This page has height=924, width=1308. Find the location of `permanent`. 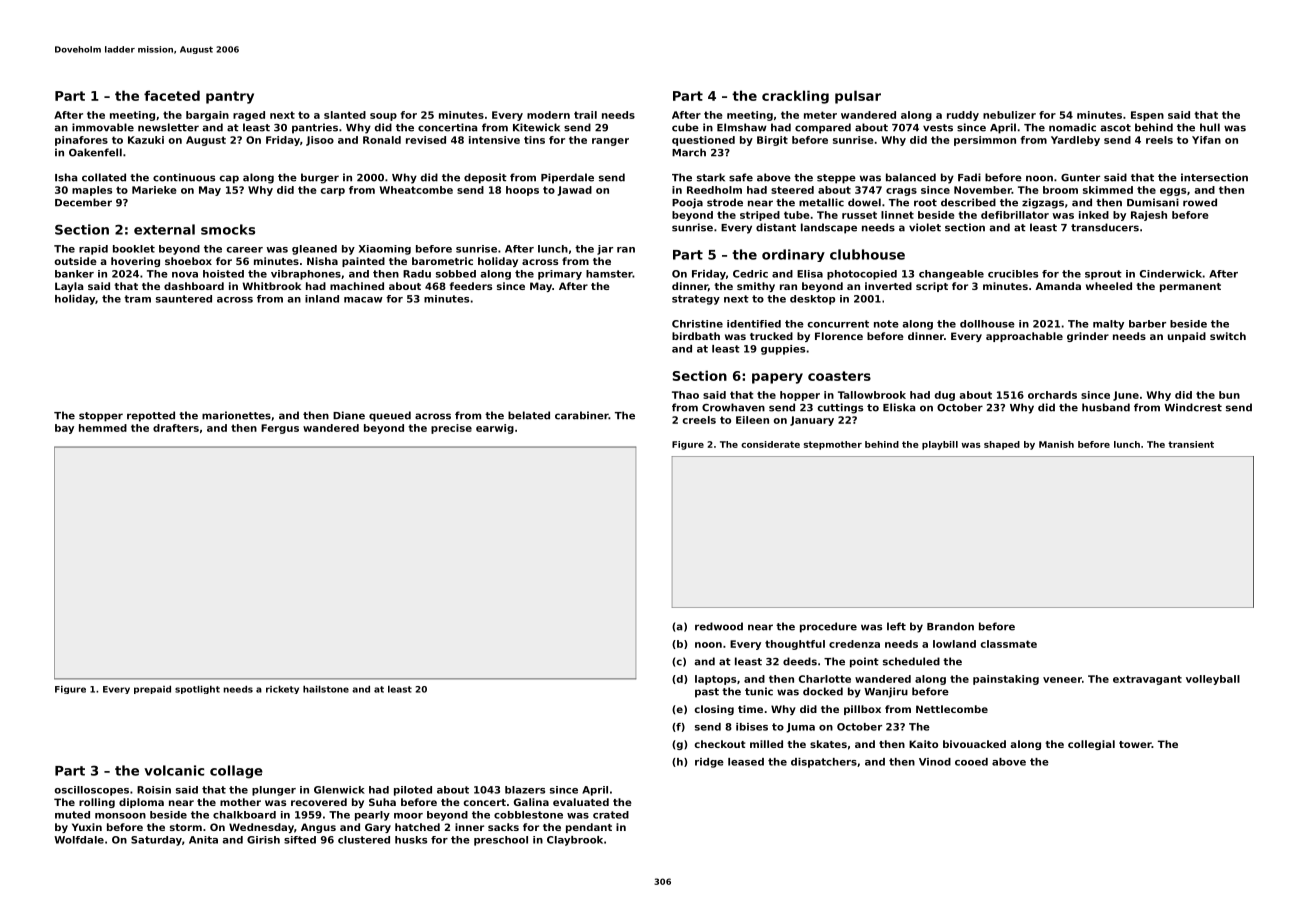

permanent is located at coordinates (1190, 287).
